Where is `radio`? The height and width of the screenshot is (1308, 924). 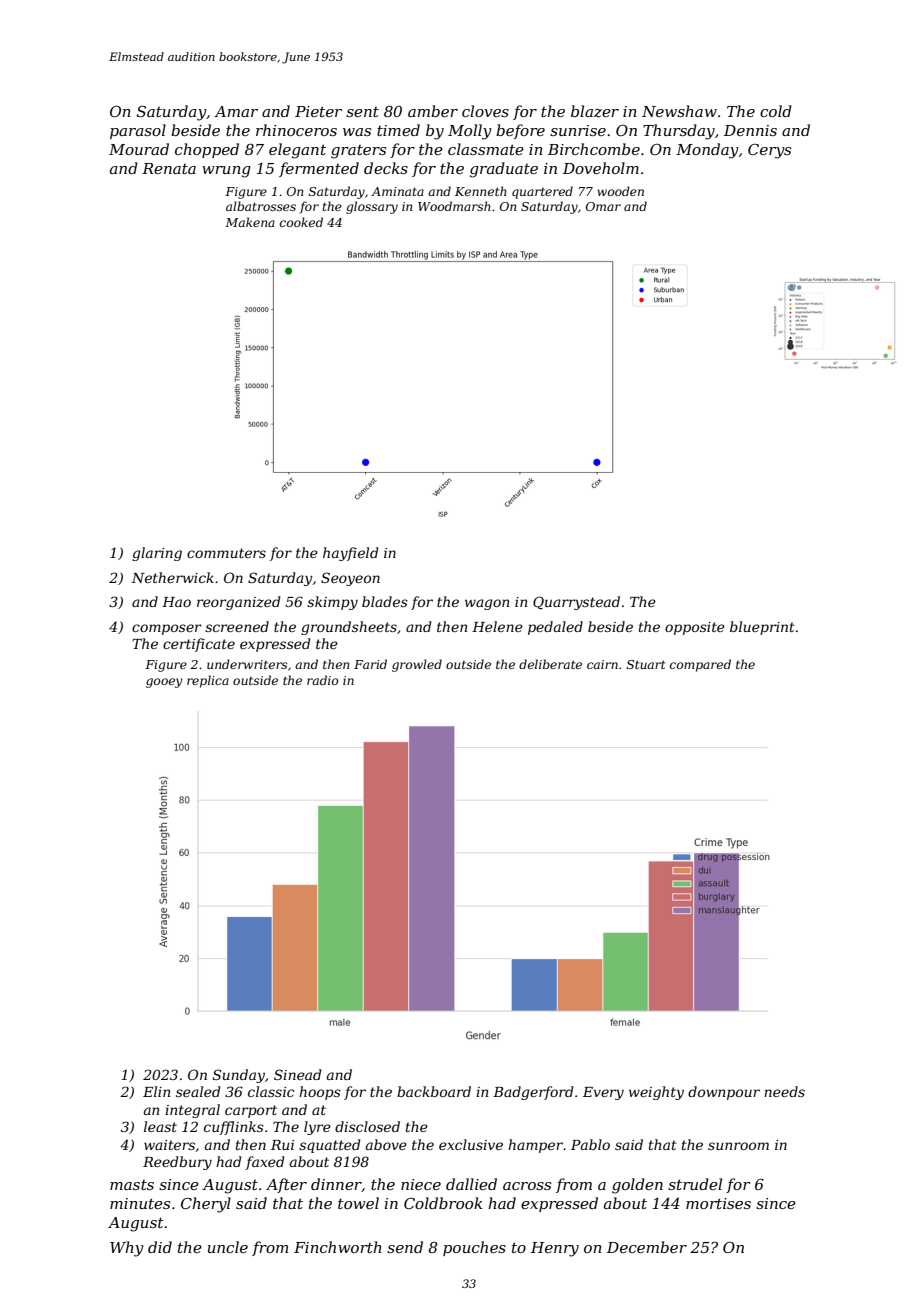
radio is located at coordinates (322, 680).
